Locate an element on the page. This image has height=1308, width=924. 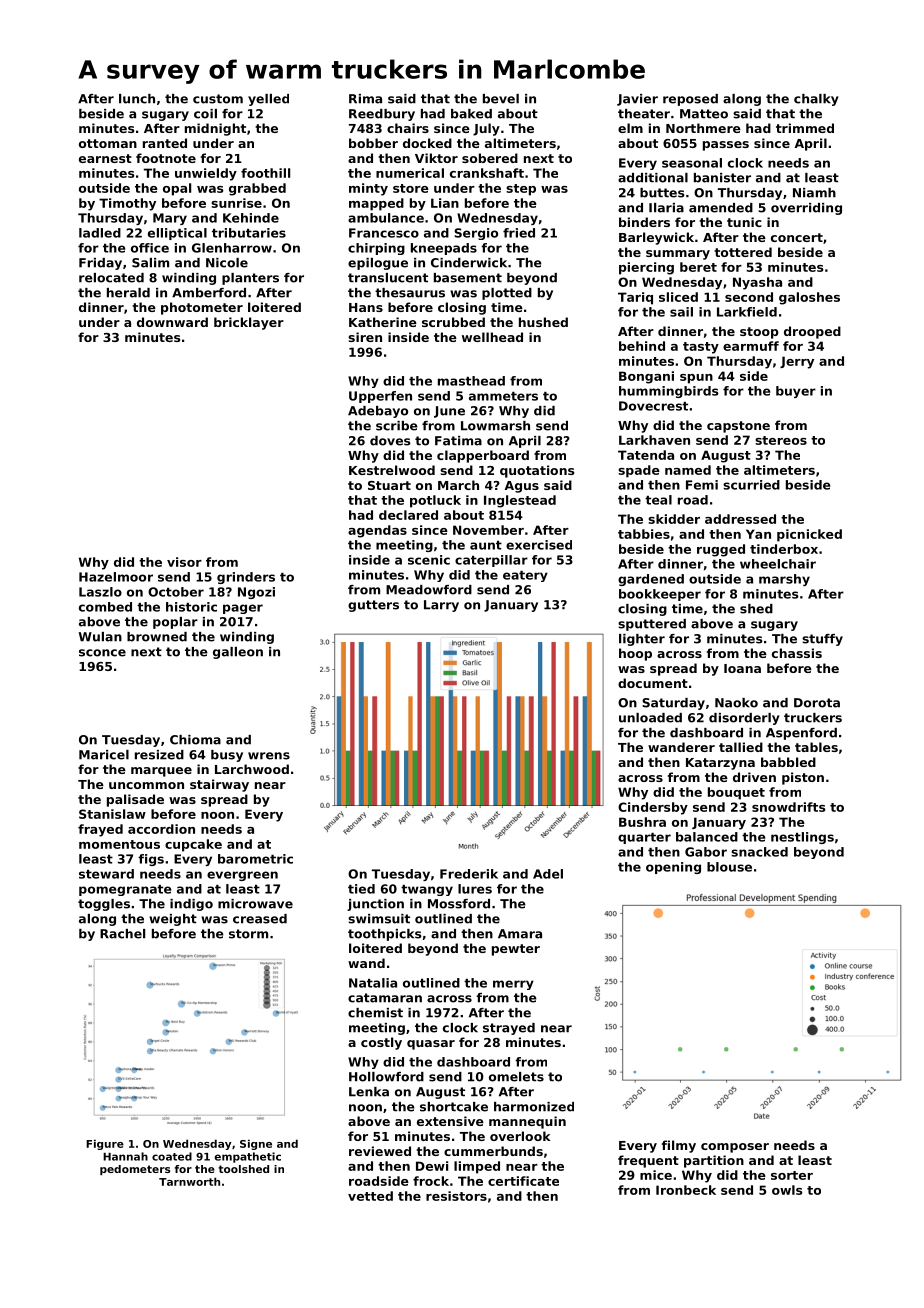
browned is located at coordinates (157, 637).
